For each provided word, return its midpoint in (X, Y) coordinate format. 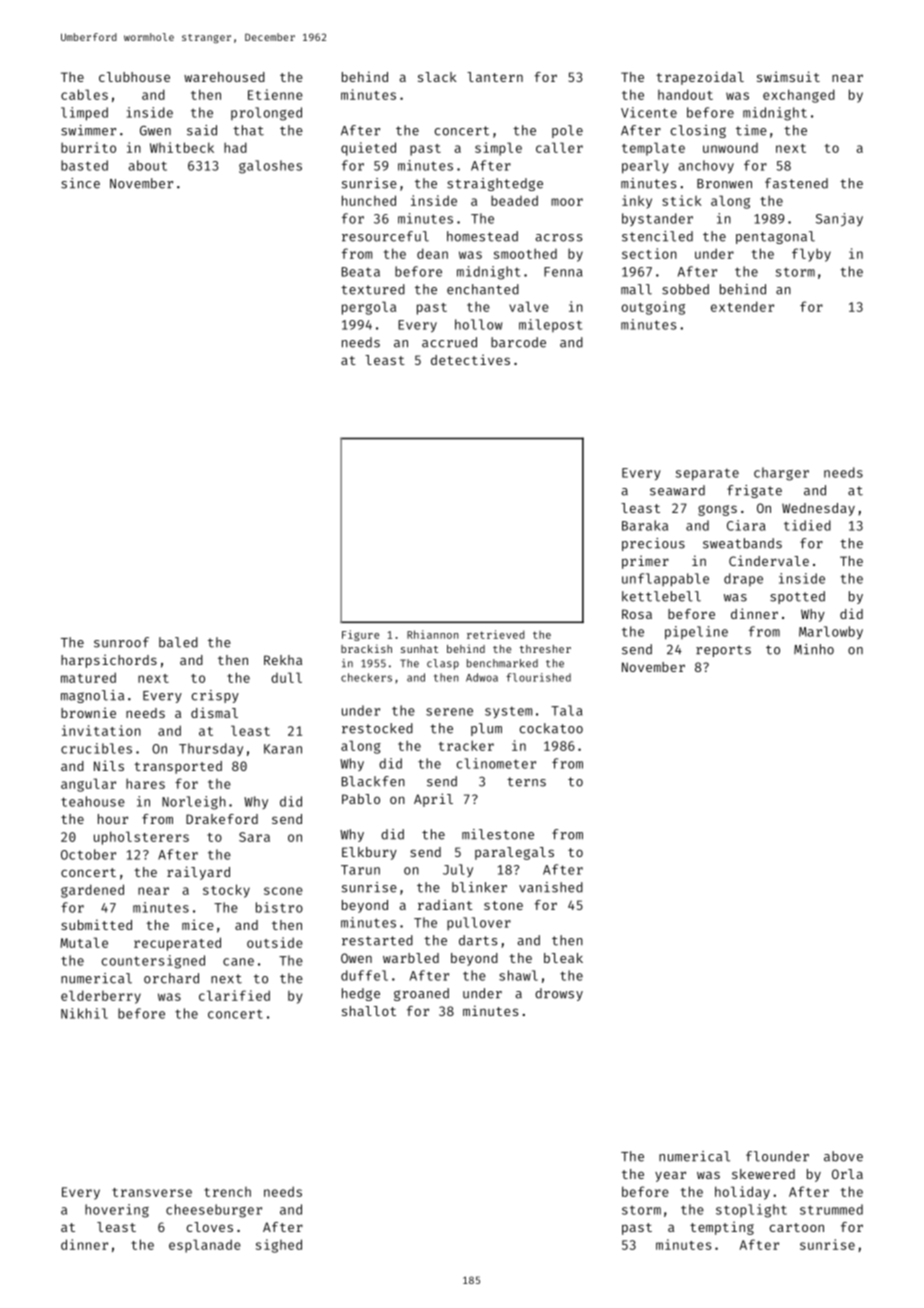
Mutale (84, 942)
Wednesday (818, 509)
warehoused (224, 77)
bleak (563, 958)
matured (88, 677)
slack (437, 77)
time (751, 130)
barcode (518, 342)
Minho (814, 649)
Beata (361, 272)
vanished (551, 887)
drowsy (559, 994)
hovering (117, 1211)
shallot (369, 1011)
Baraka (645, 525)
